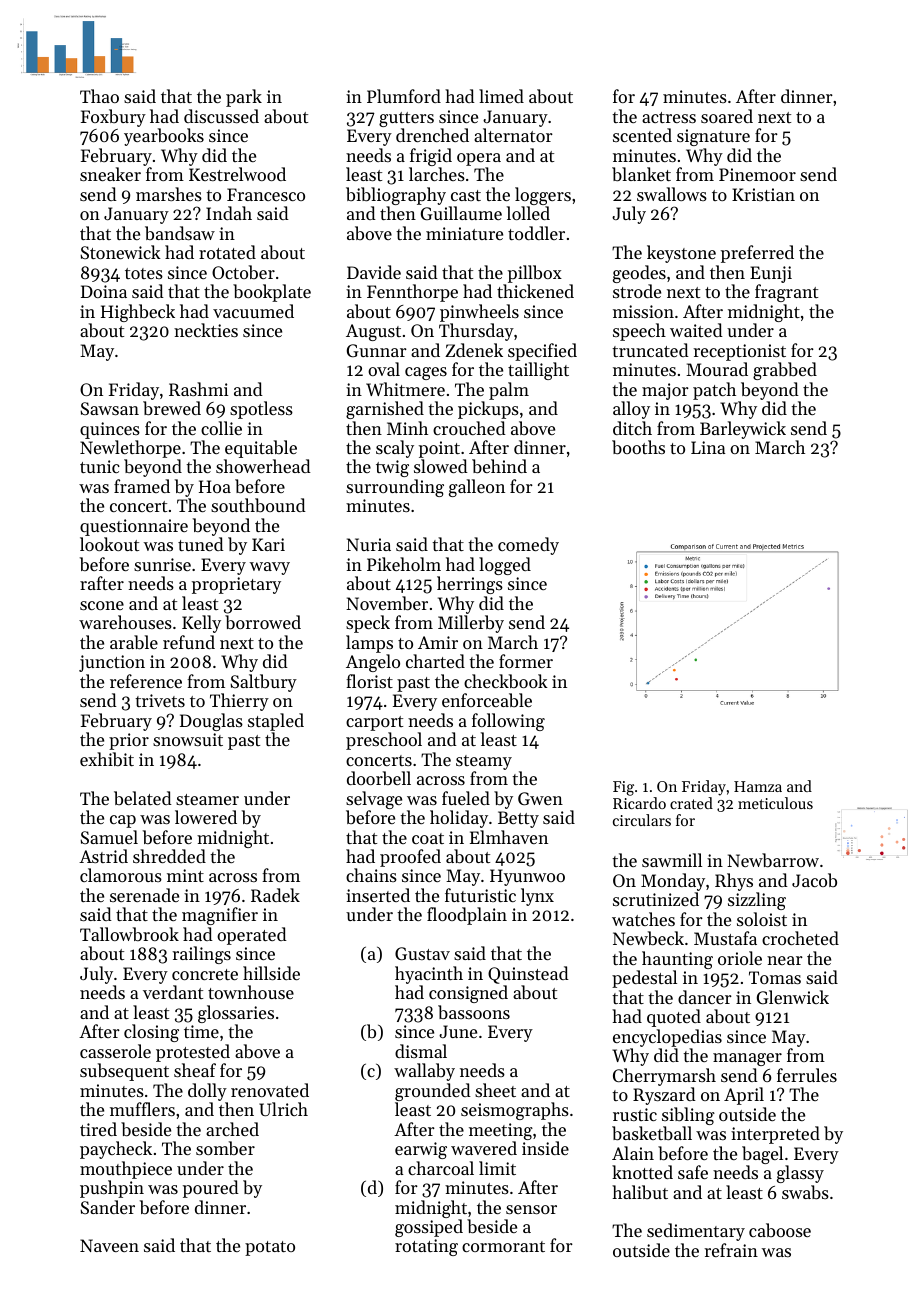 The image size is (924, 1308). What do you see at coordinates (501, 96) in the screenshot?
I see `limed` at bounding box center [501, 96].
